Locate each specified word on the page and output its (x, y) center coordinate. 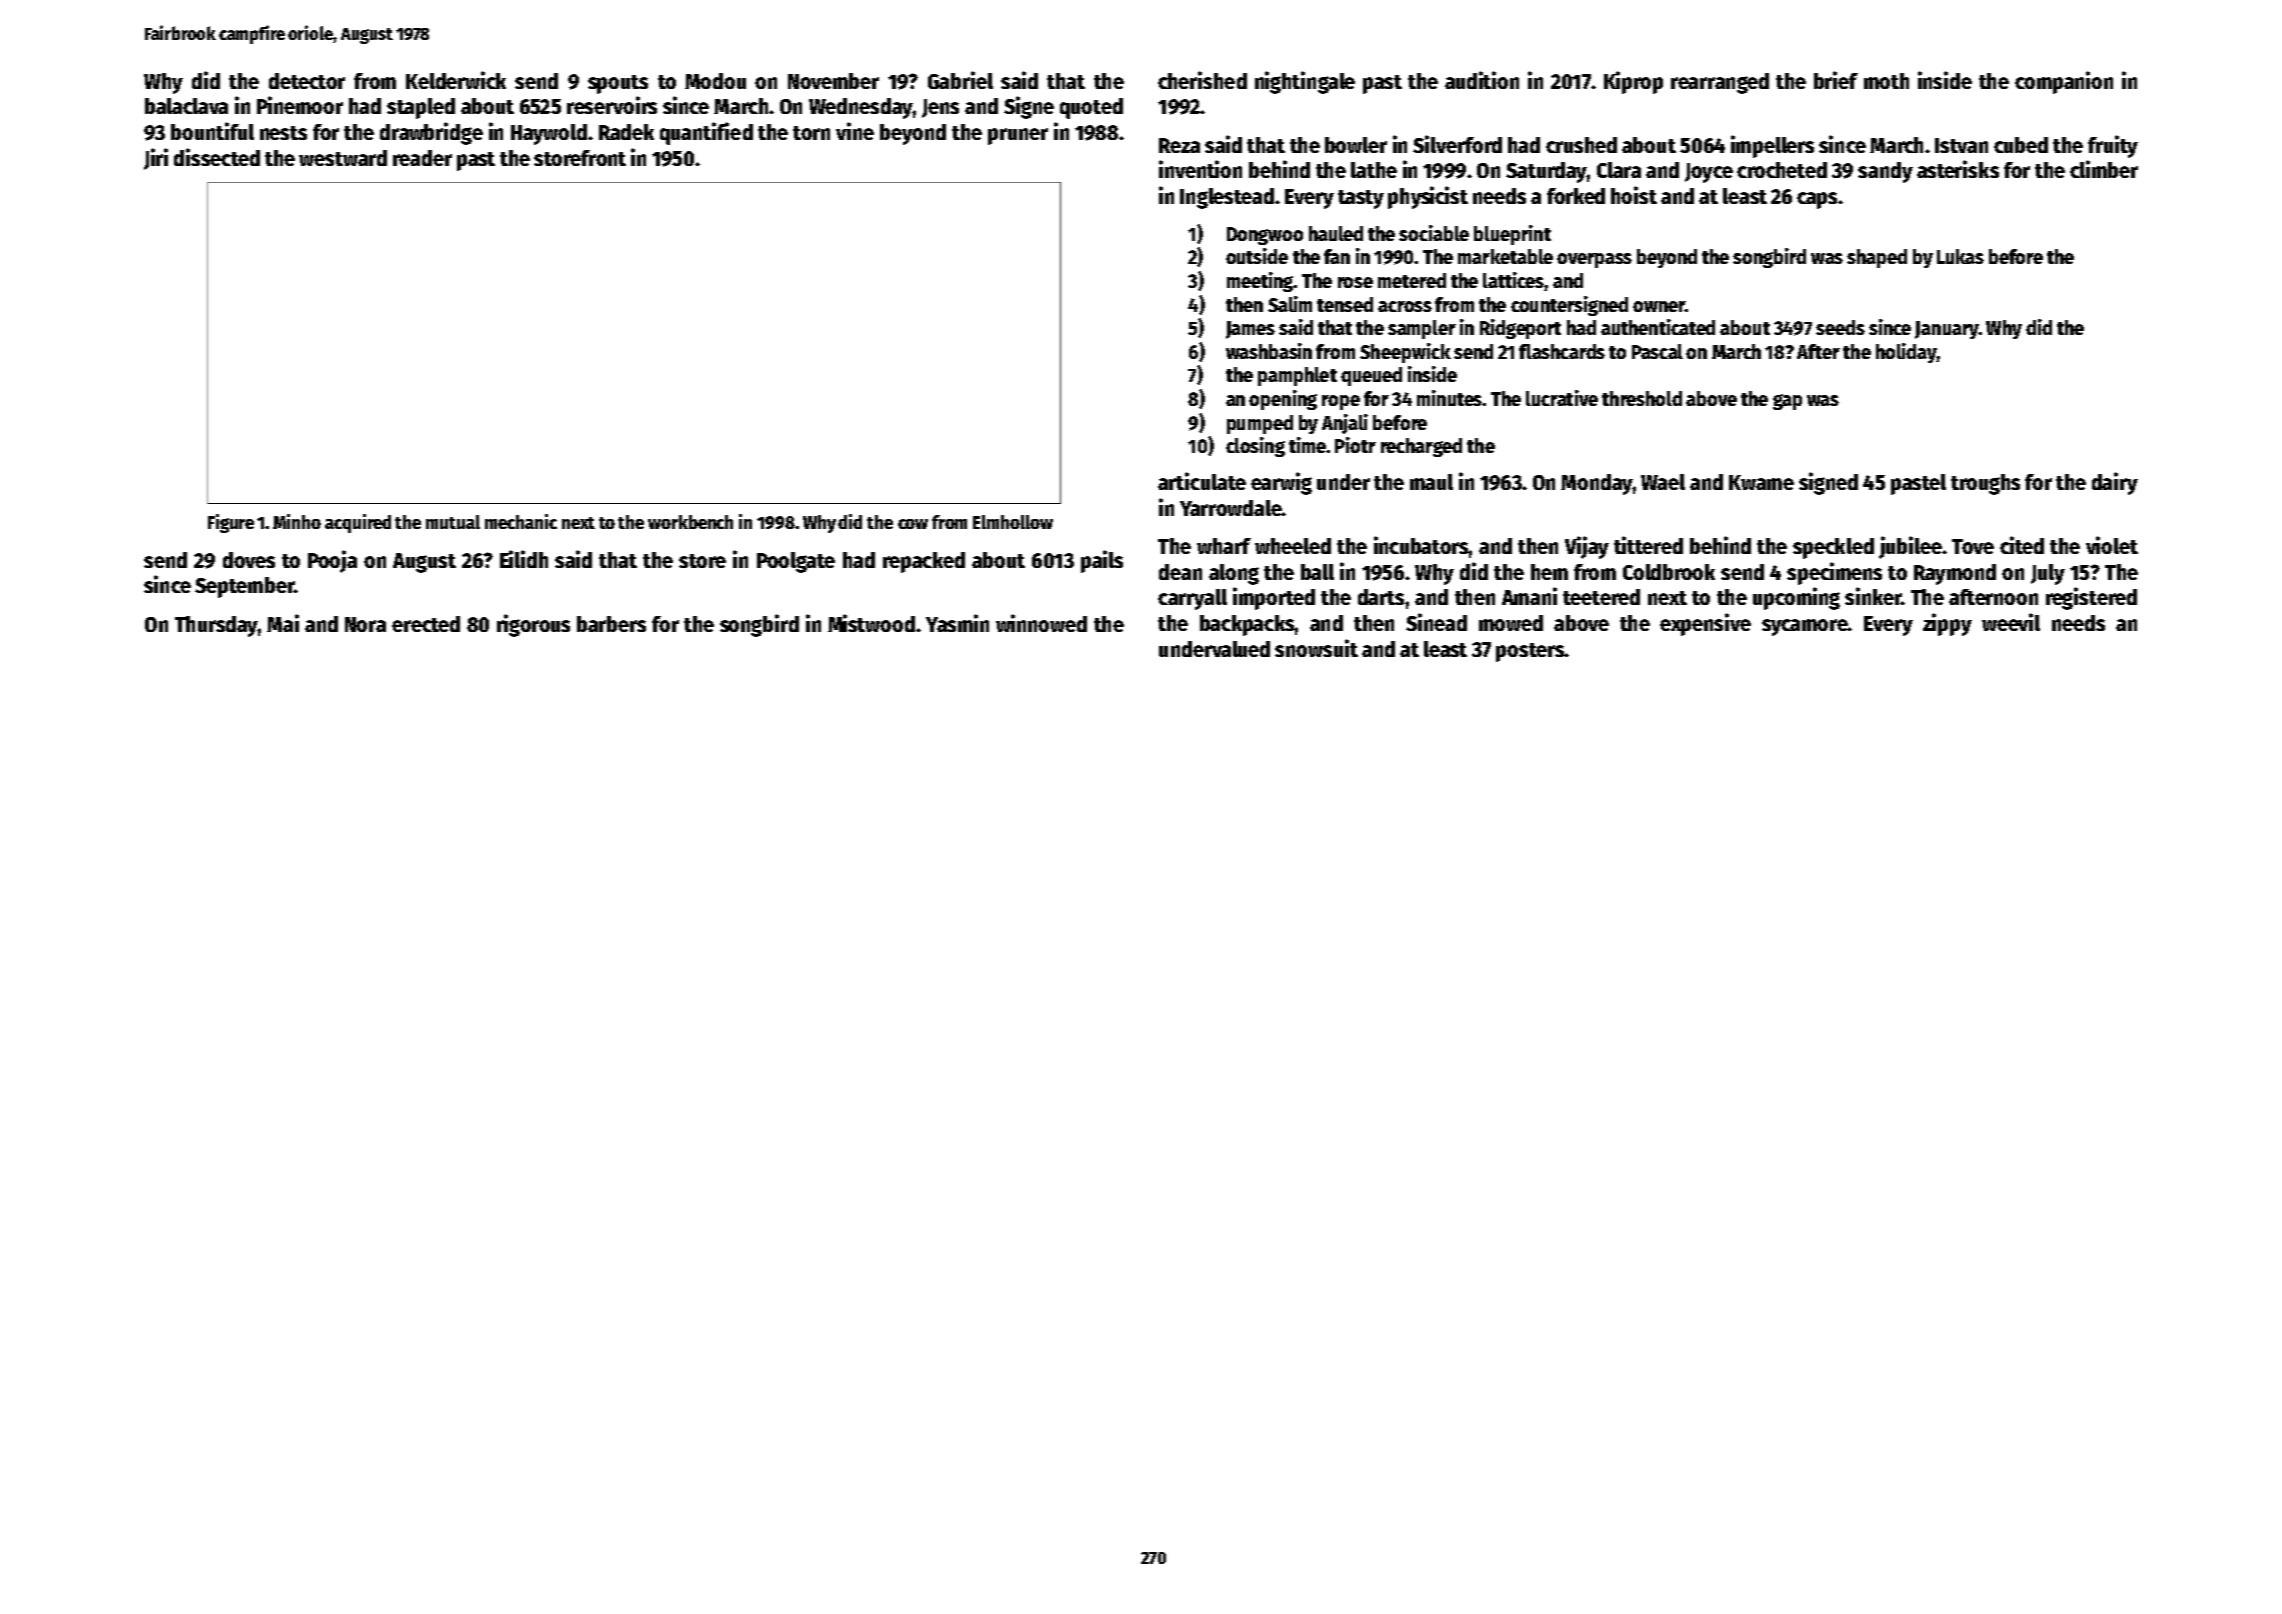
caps (1817, 200)
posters (1530, 652)
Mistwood (871, 623)
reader (422, 158)
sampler (1422, 329)
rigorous (533, 625)
